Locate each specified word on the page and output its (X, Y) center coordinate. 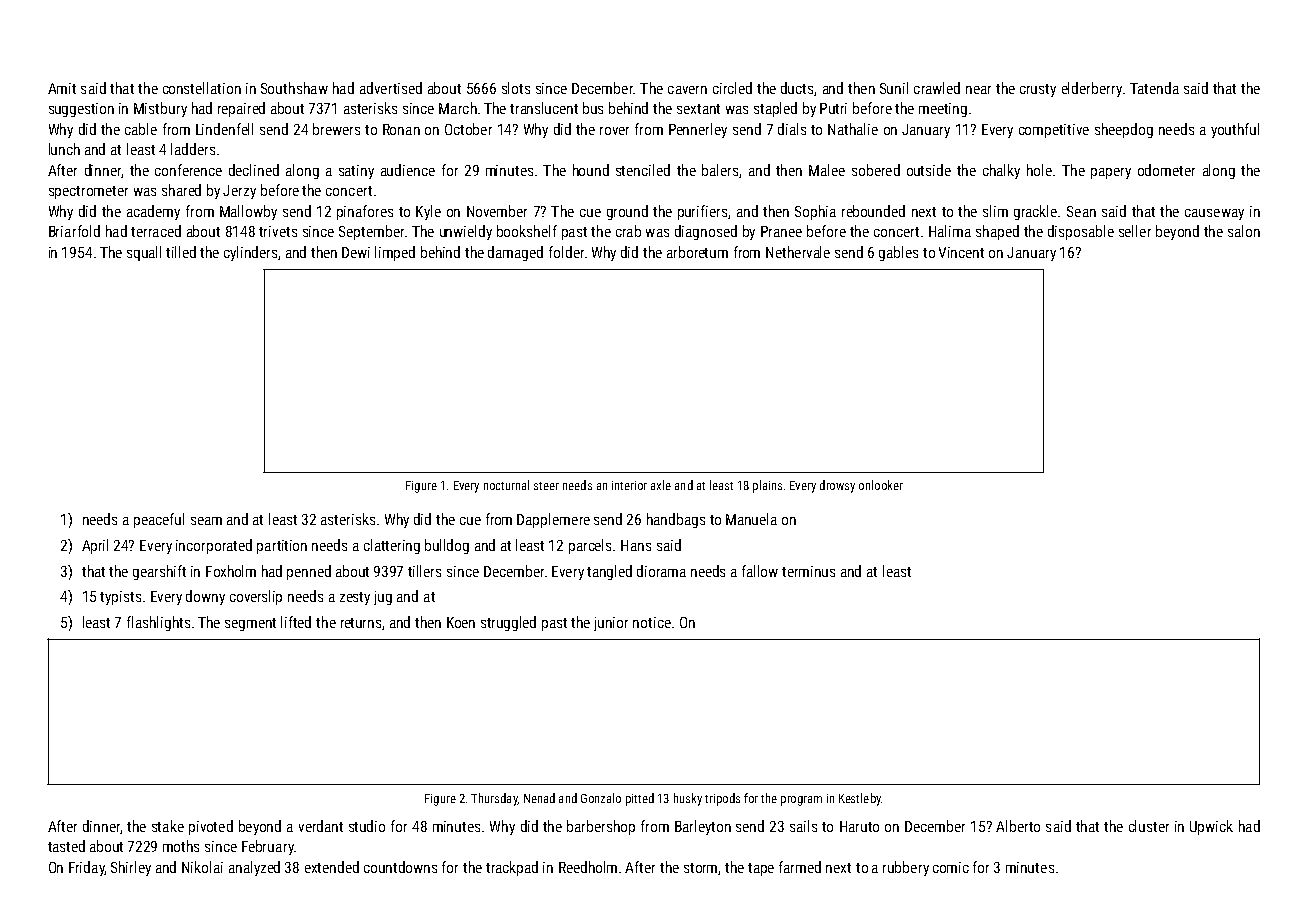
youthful (1235, 130)
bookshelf (527, 231)
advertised (391, 88)
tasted (66, 846)
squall (144, 253)
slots (516, 88)
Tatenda (1154, 88)
